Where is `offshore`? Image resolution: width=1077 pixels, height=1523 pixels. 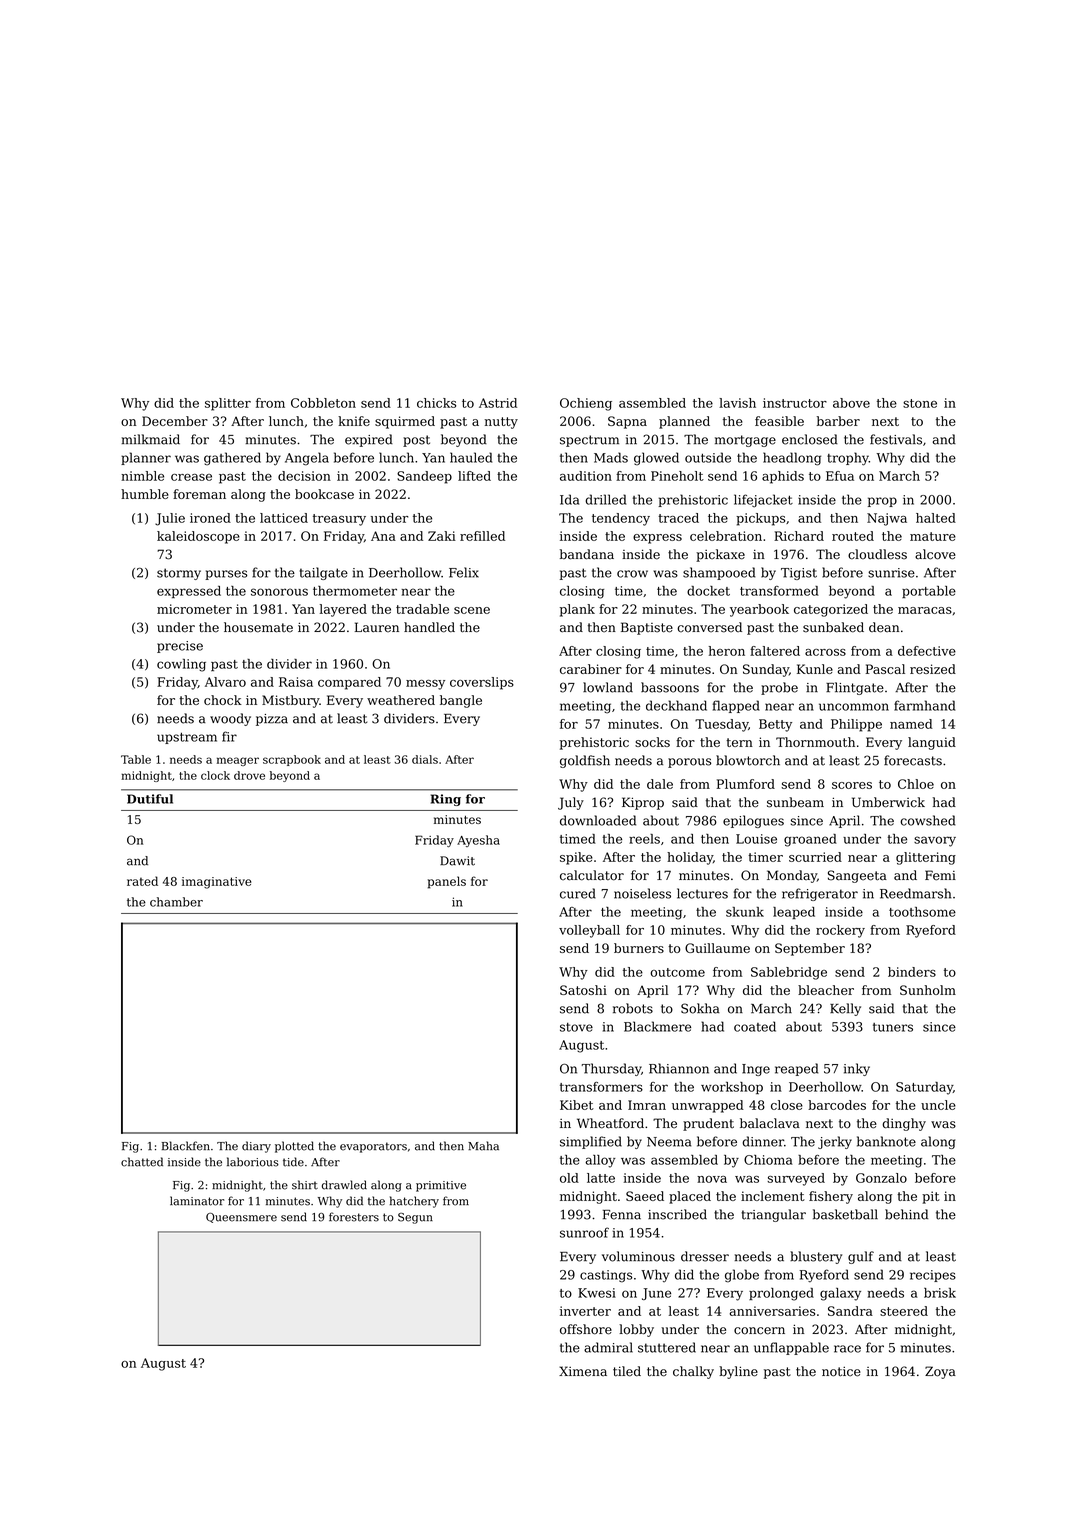 offshore is located at coordinates (586, 1329).
